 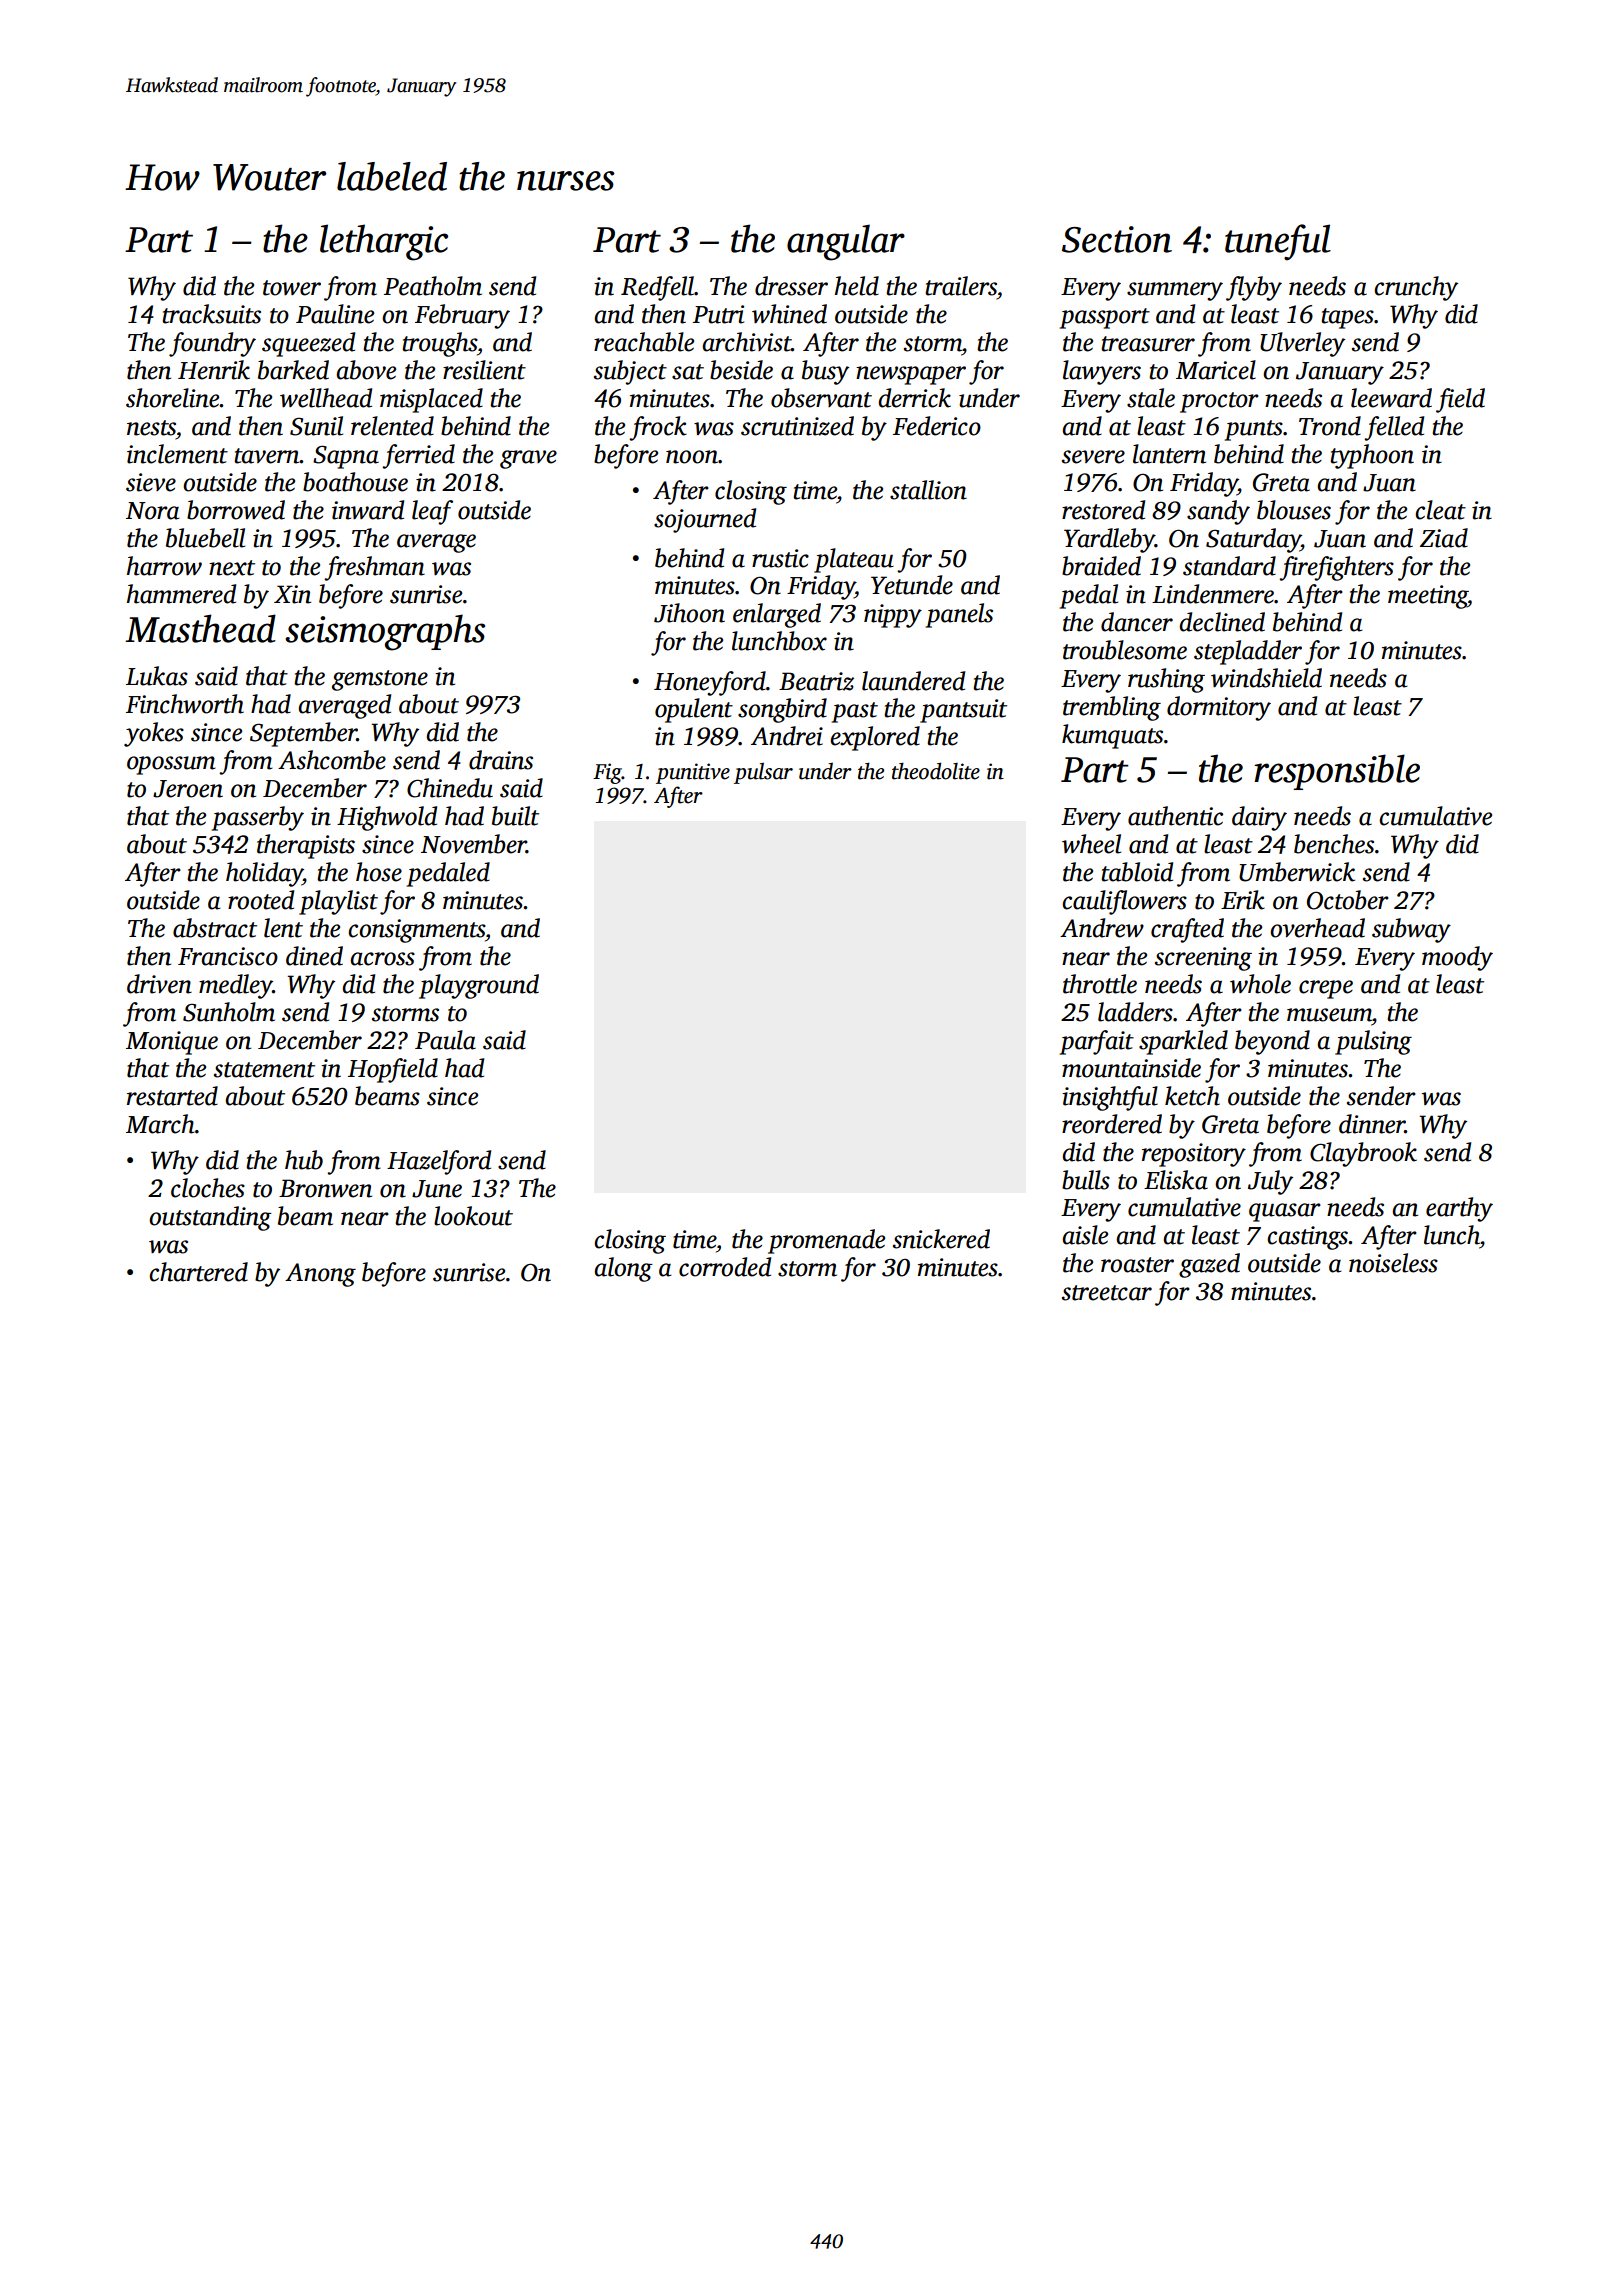 What do you see at coordinates (1107, 1293) in the page?
I see `streetcar` at bounding box center [1107, 1293].
